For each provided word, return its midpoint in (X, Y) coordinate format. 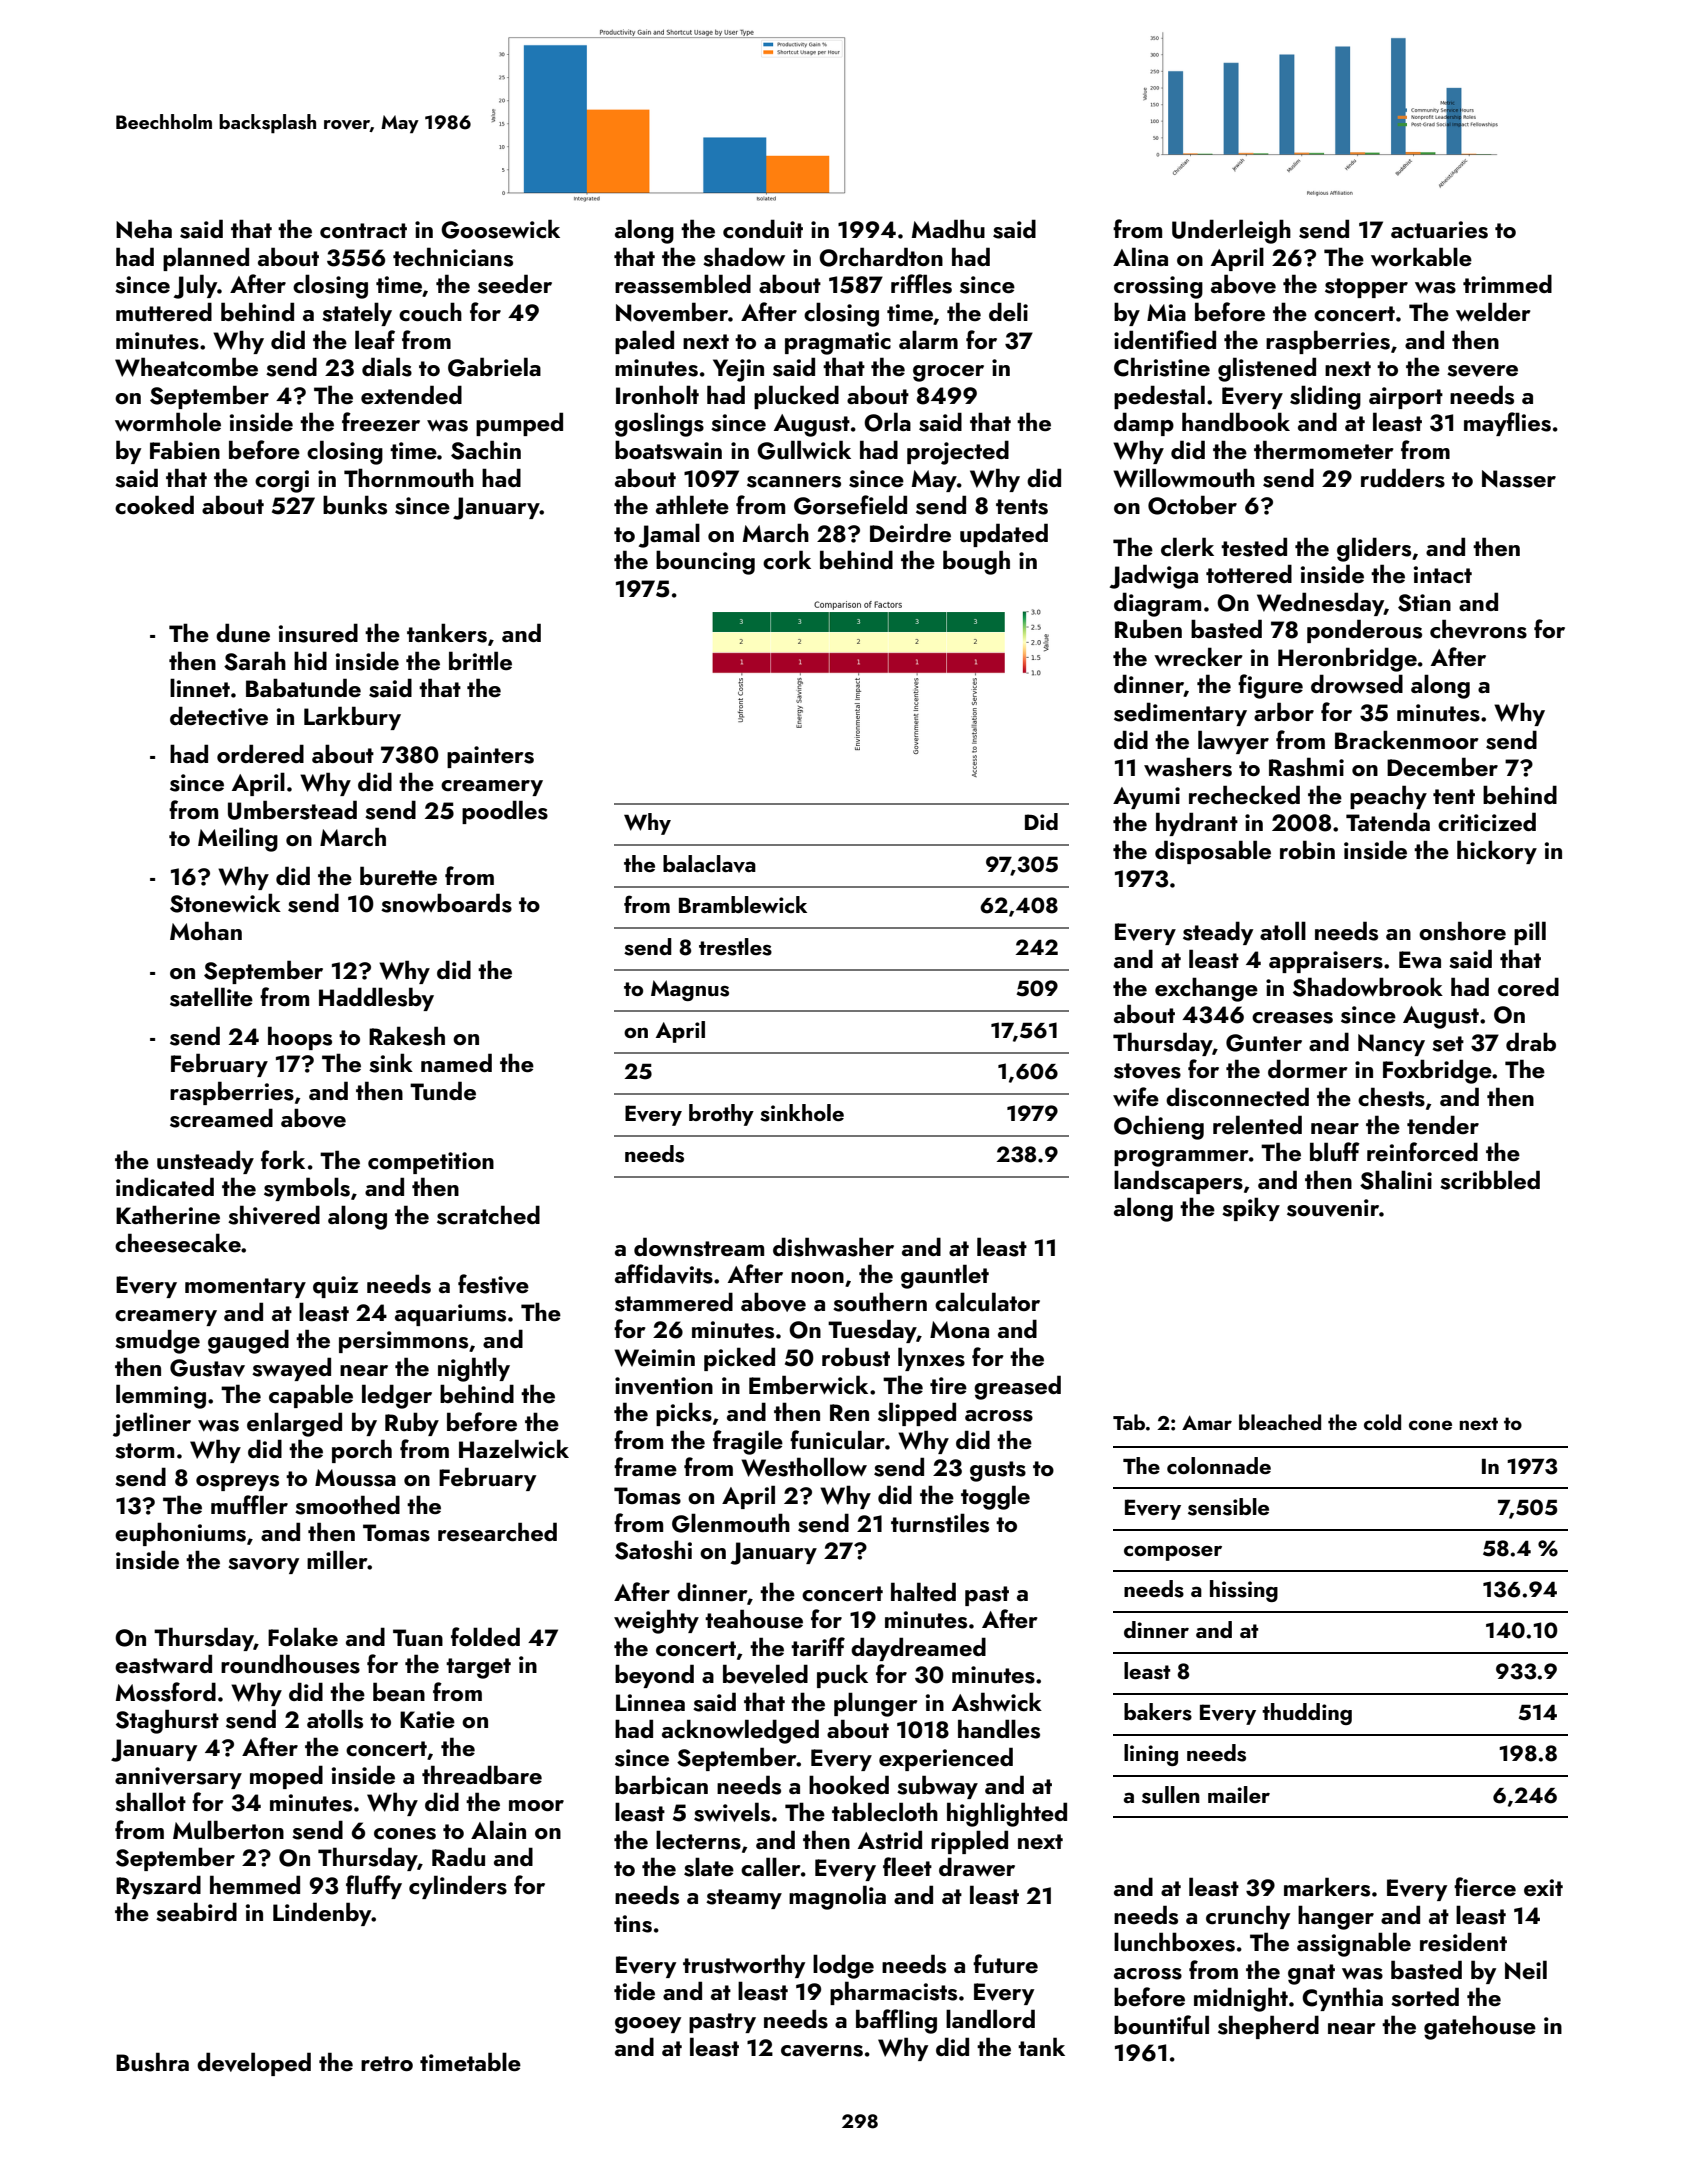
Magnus (690, 990)
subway (937, 1787)
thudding (1307, 1714)
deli (1008, 311)
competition (431, 1163)
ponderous (1364, 631)
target (478, 1668)
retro (387, 2063)
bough (976, 562)
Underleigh (1231, 231)
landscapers (1178, 1182)
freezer (381, 421)
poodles (505, 812)
